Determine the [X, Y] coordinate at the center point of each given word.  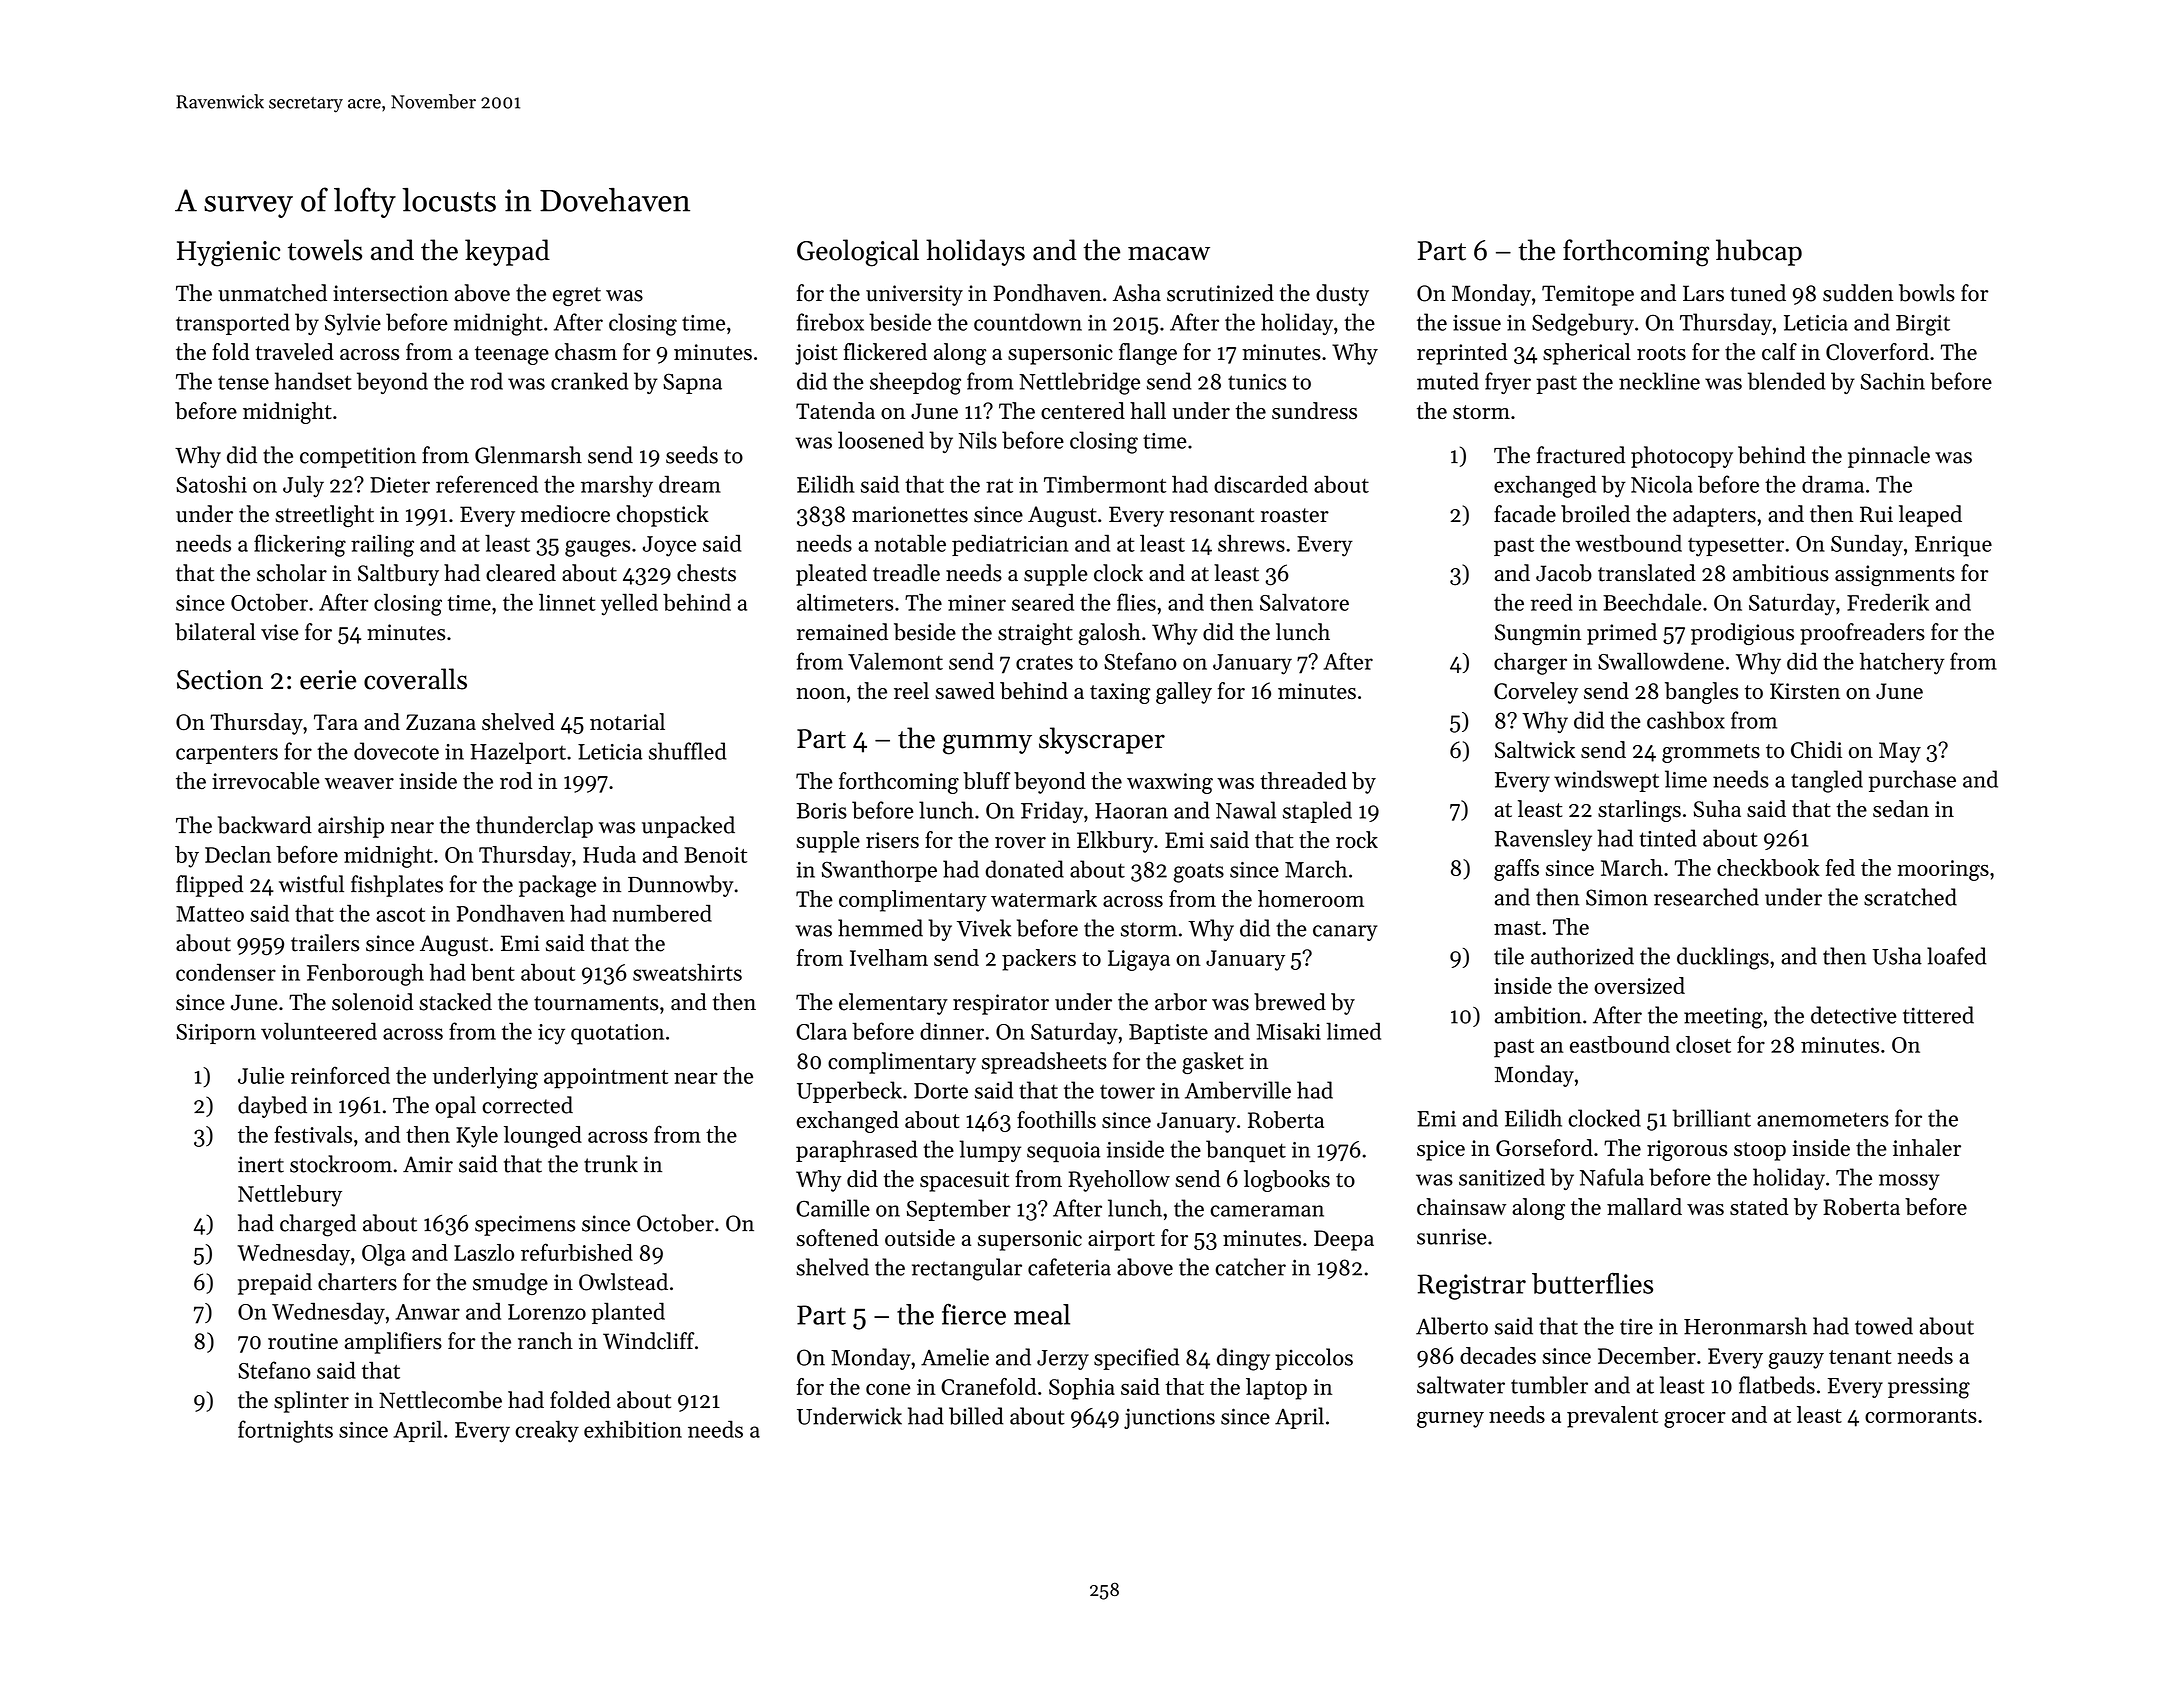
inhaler [1927, 1147]
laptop [1276, 1389]
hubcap [1759, 252]
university [914, 295]
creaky [547, 1431]
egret [577, 296]
